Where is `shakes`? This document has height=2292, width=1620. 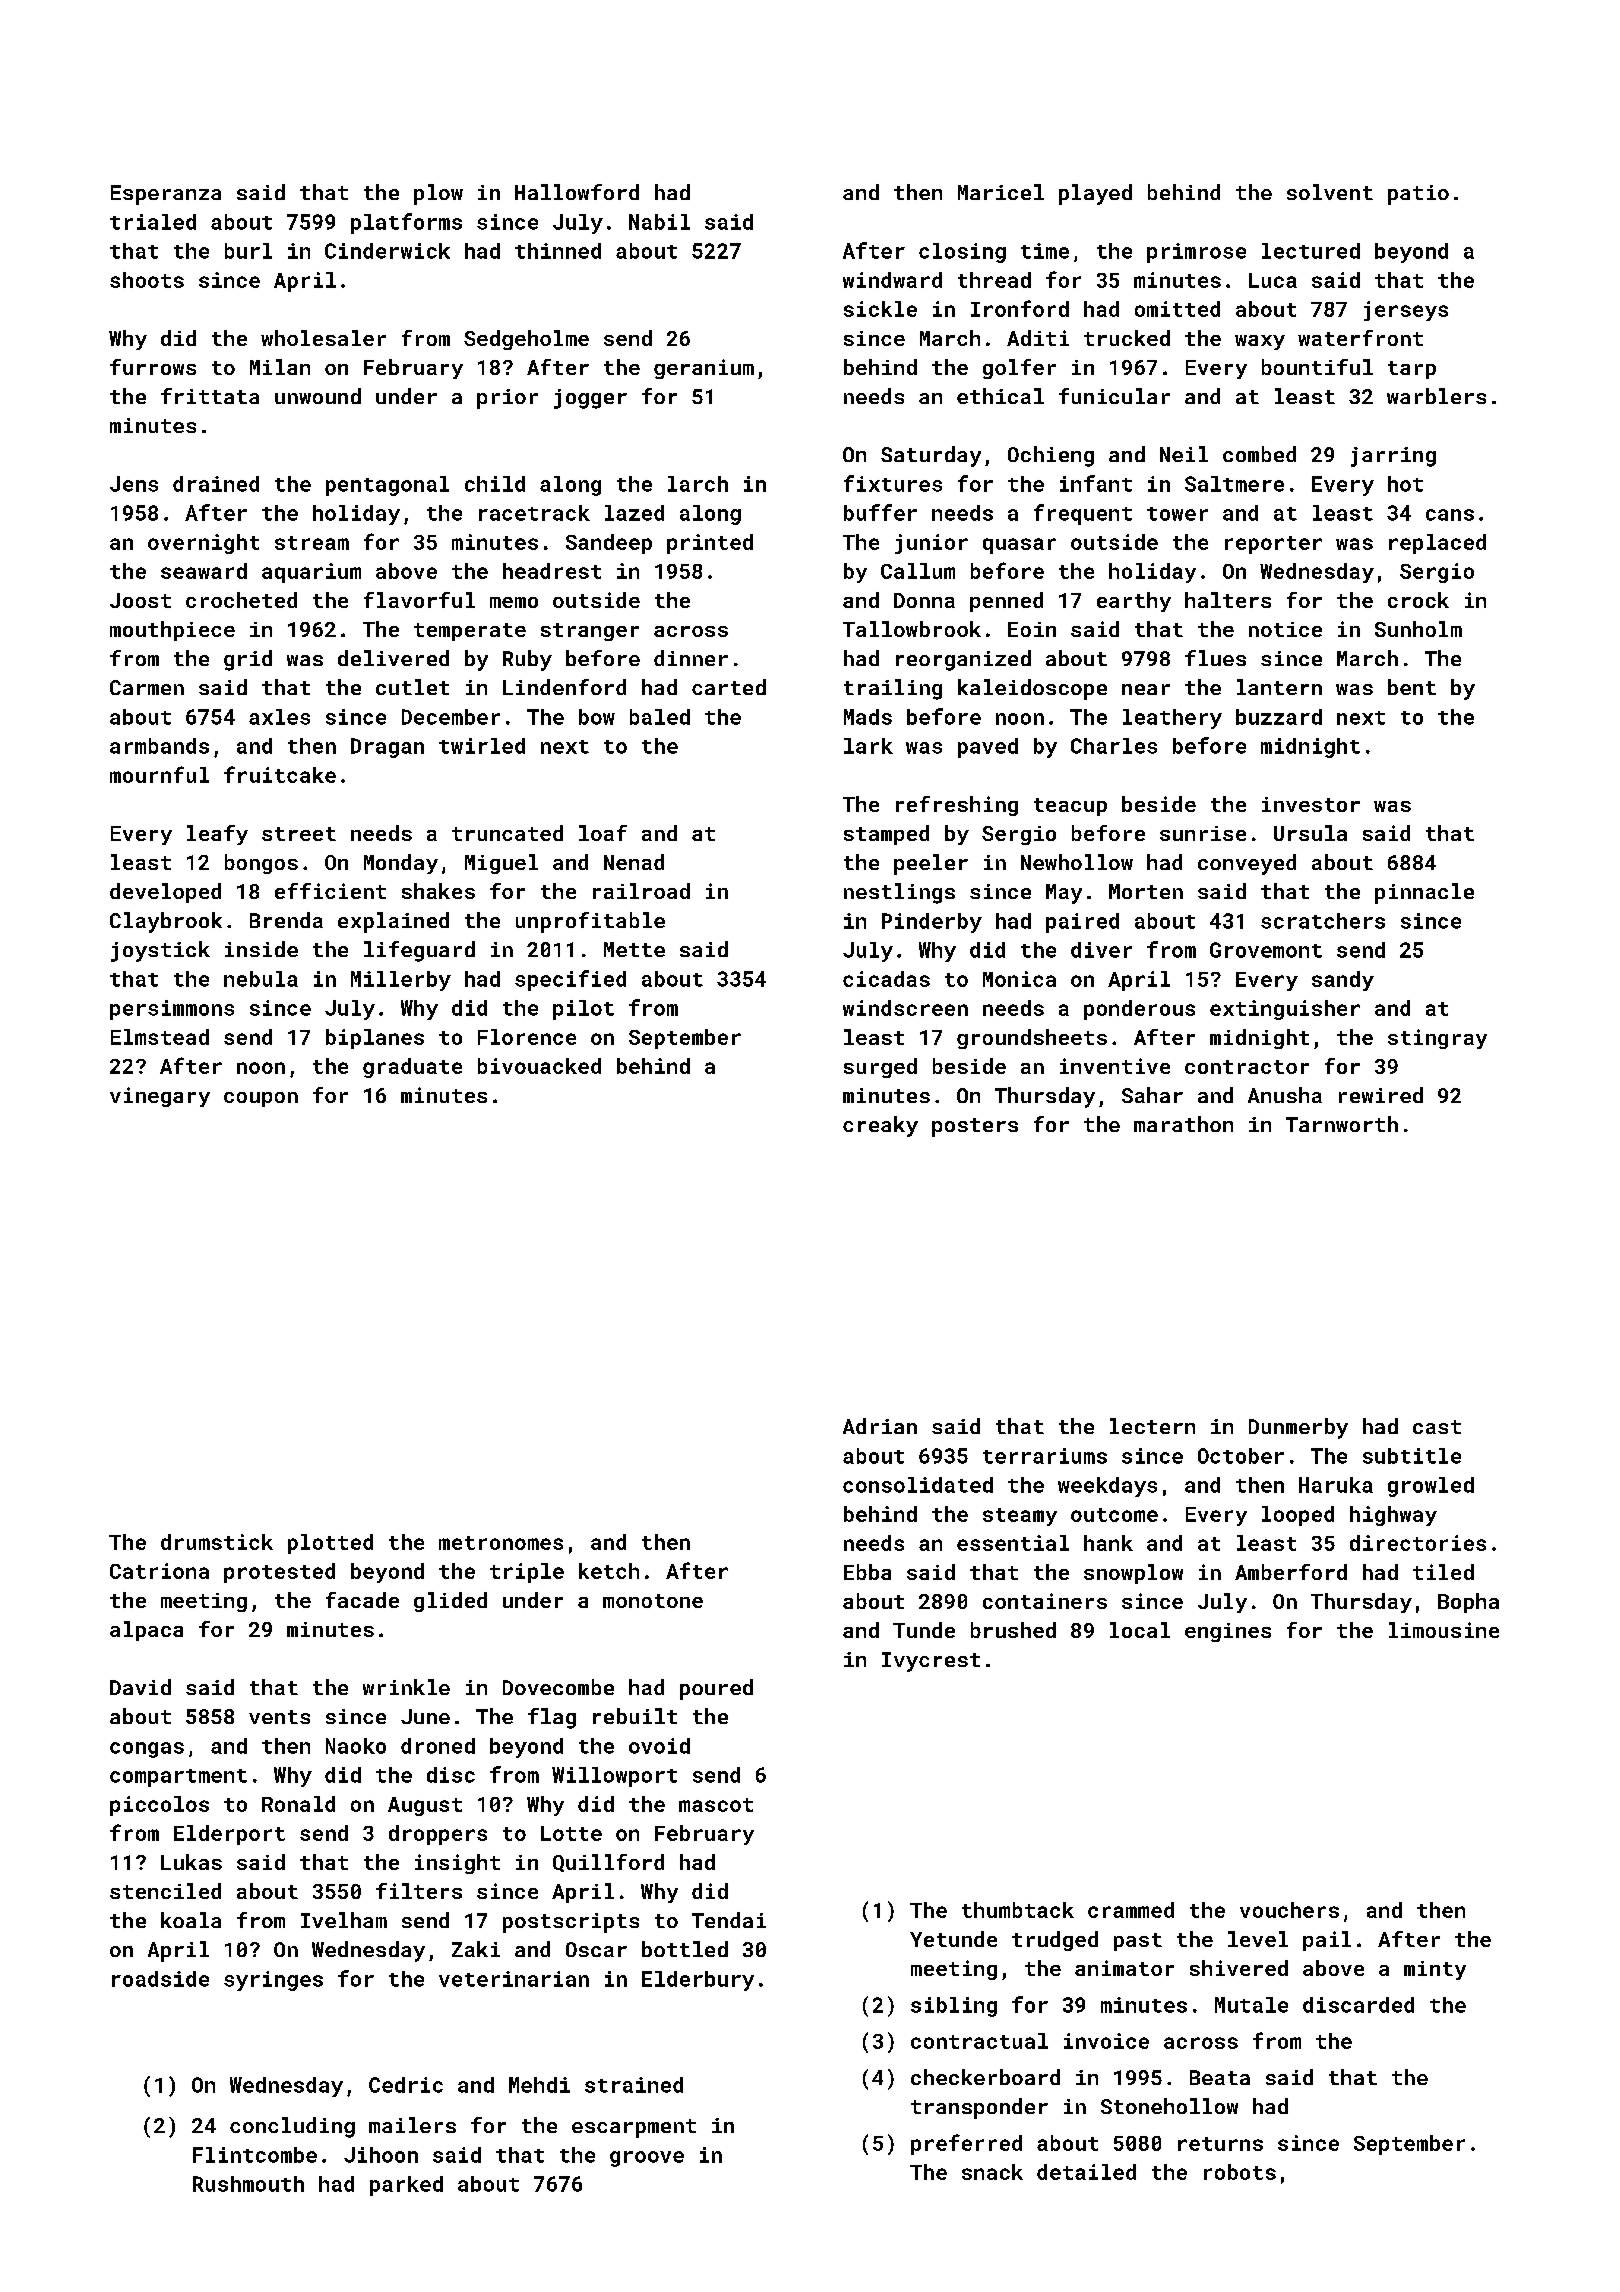 shakes is located at coordinates (438, 891).
